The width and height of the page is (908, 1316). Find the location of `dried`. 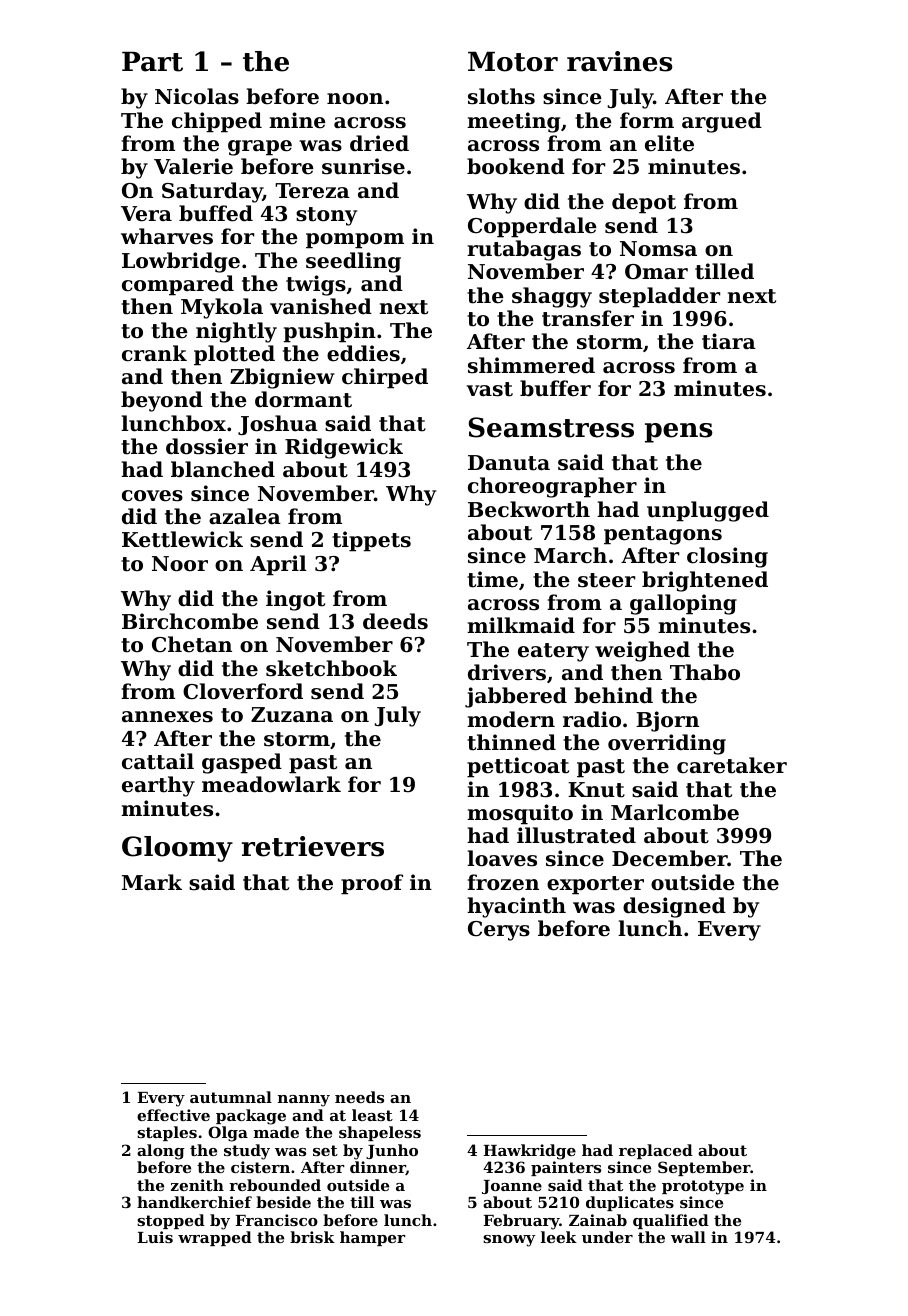

dried is located at coordinates (379, 143).
